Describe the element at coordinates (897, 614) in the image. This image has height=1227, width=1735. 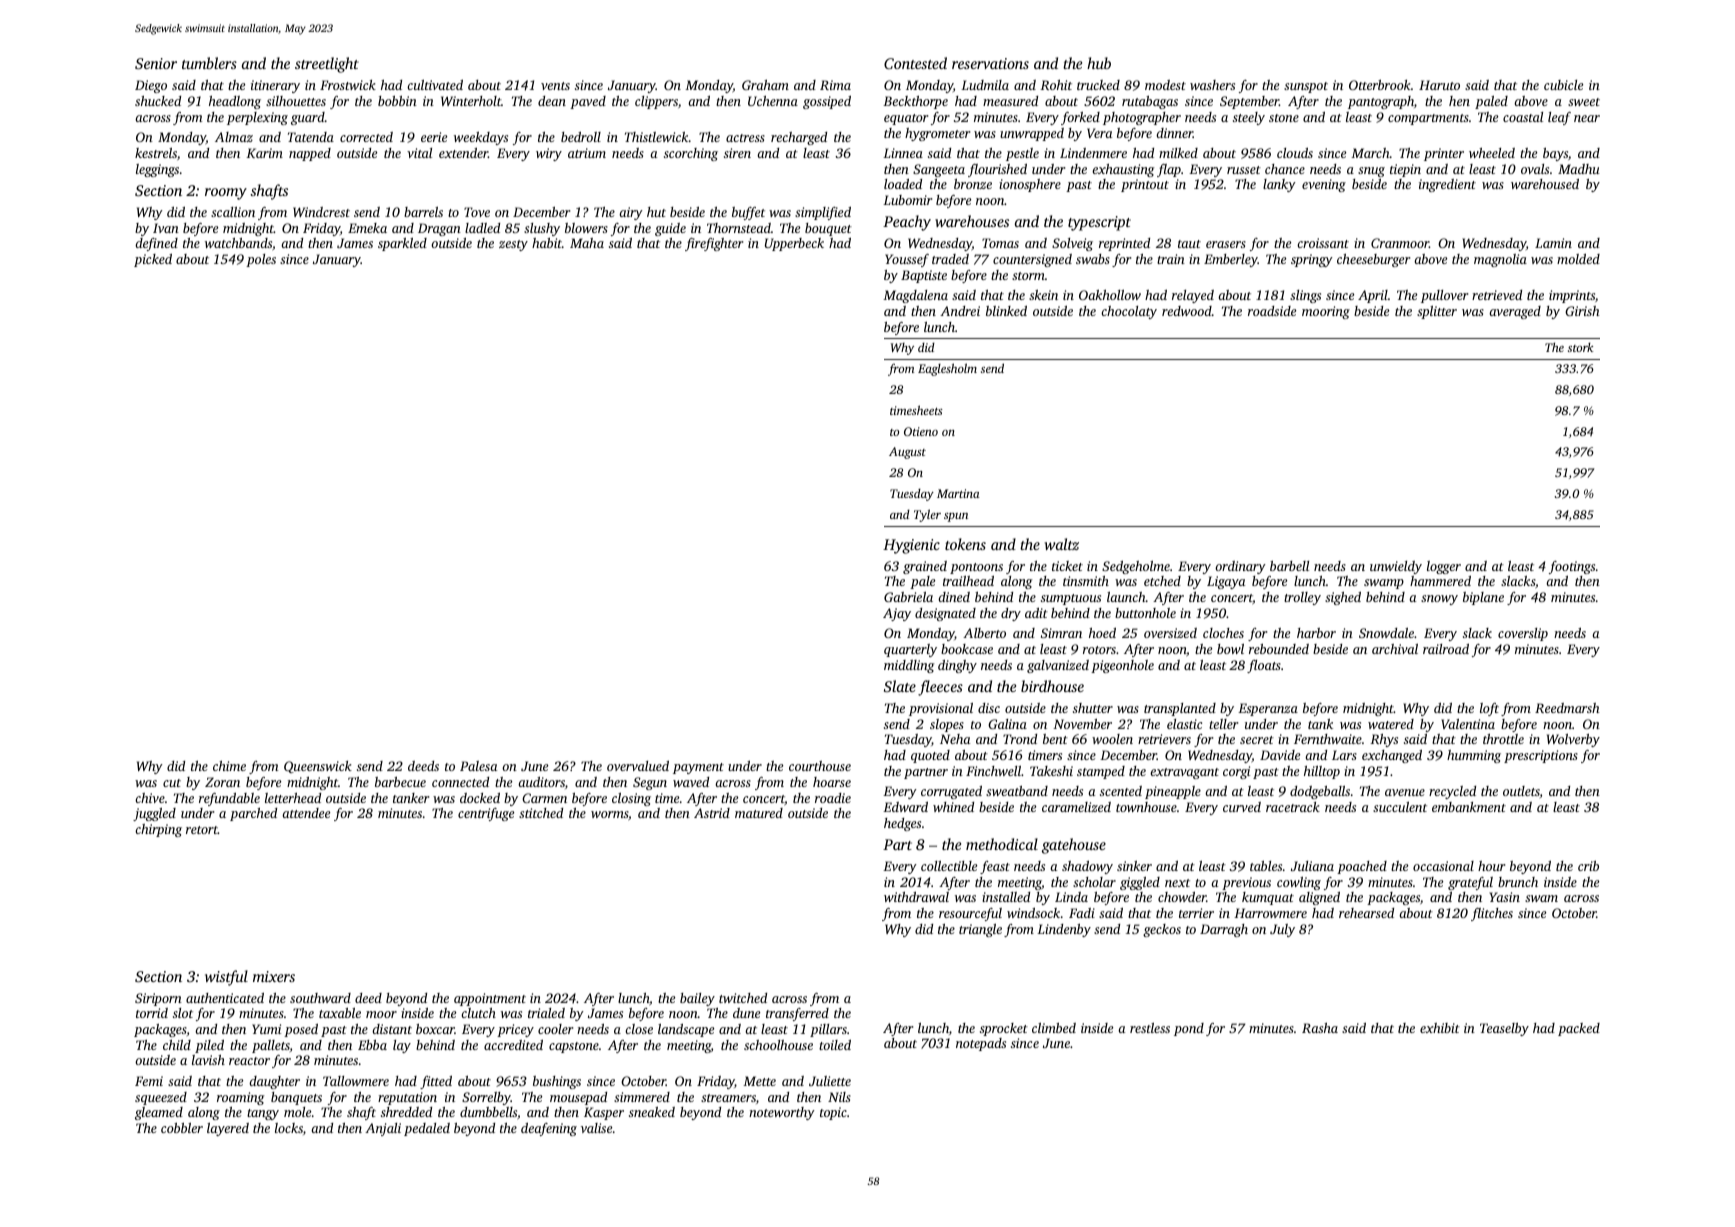
I see `Ajay` at that location.
